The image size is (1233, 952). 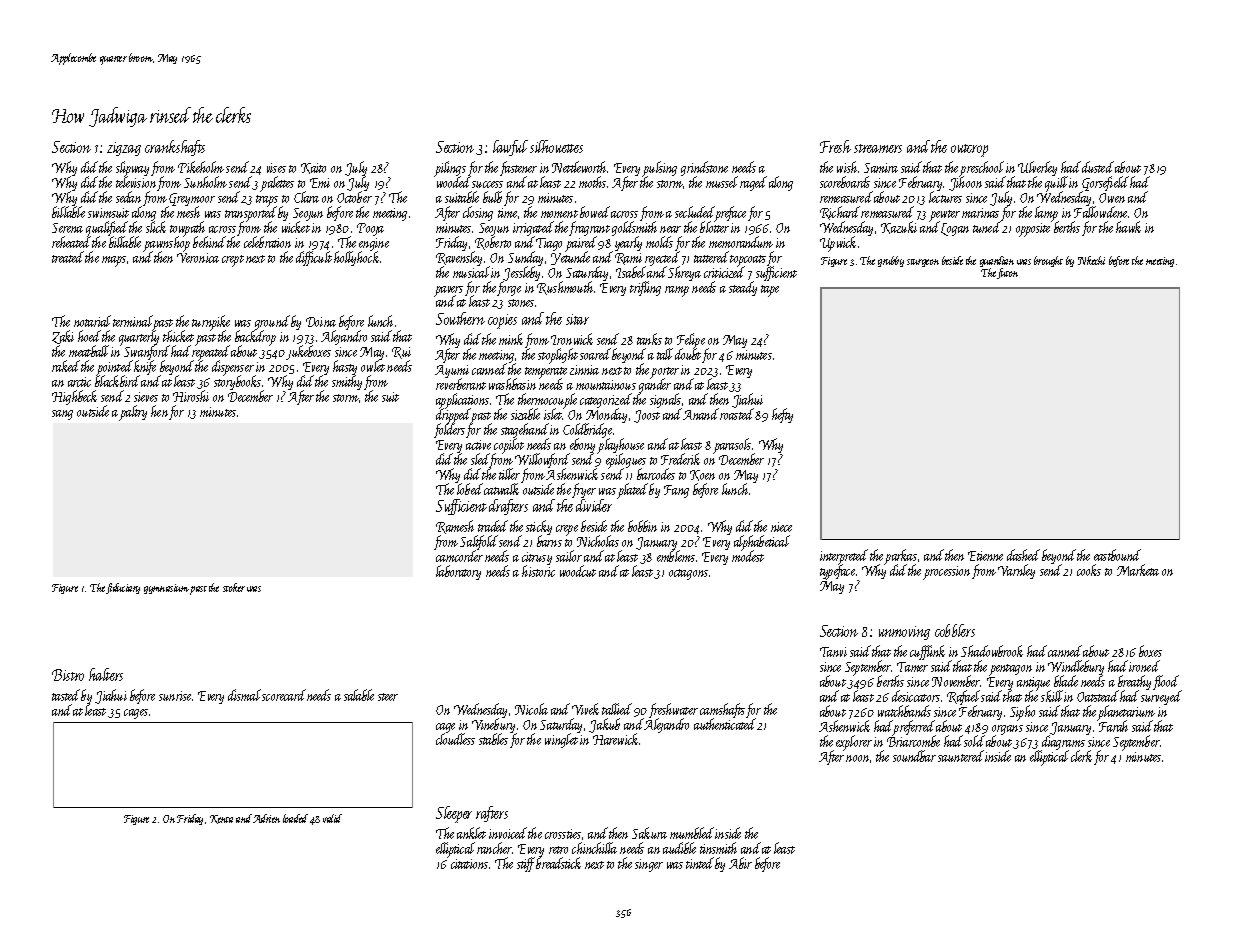 I want to click on streamers, so click(x=878, y=148).
